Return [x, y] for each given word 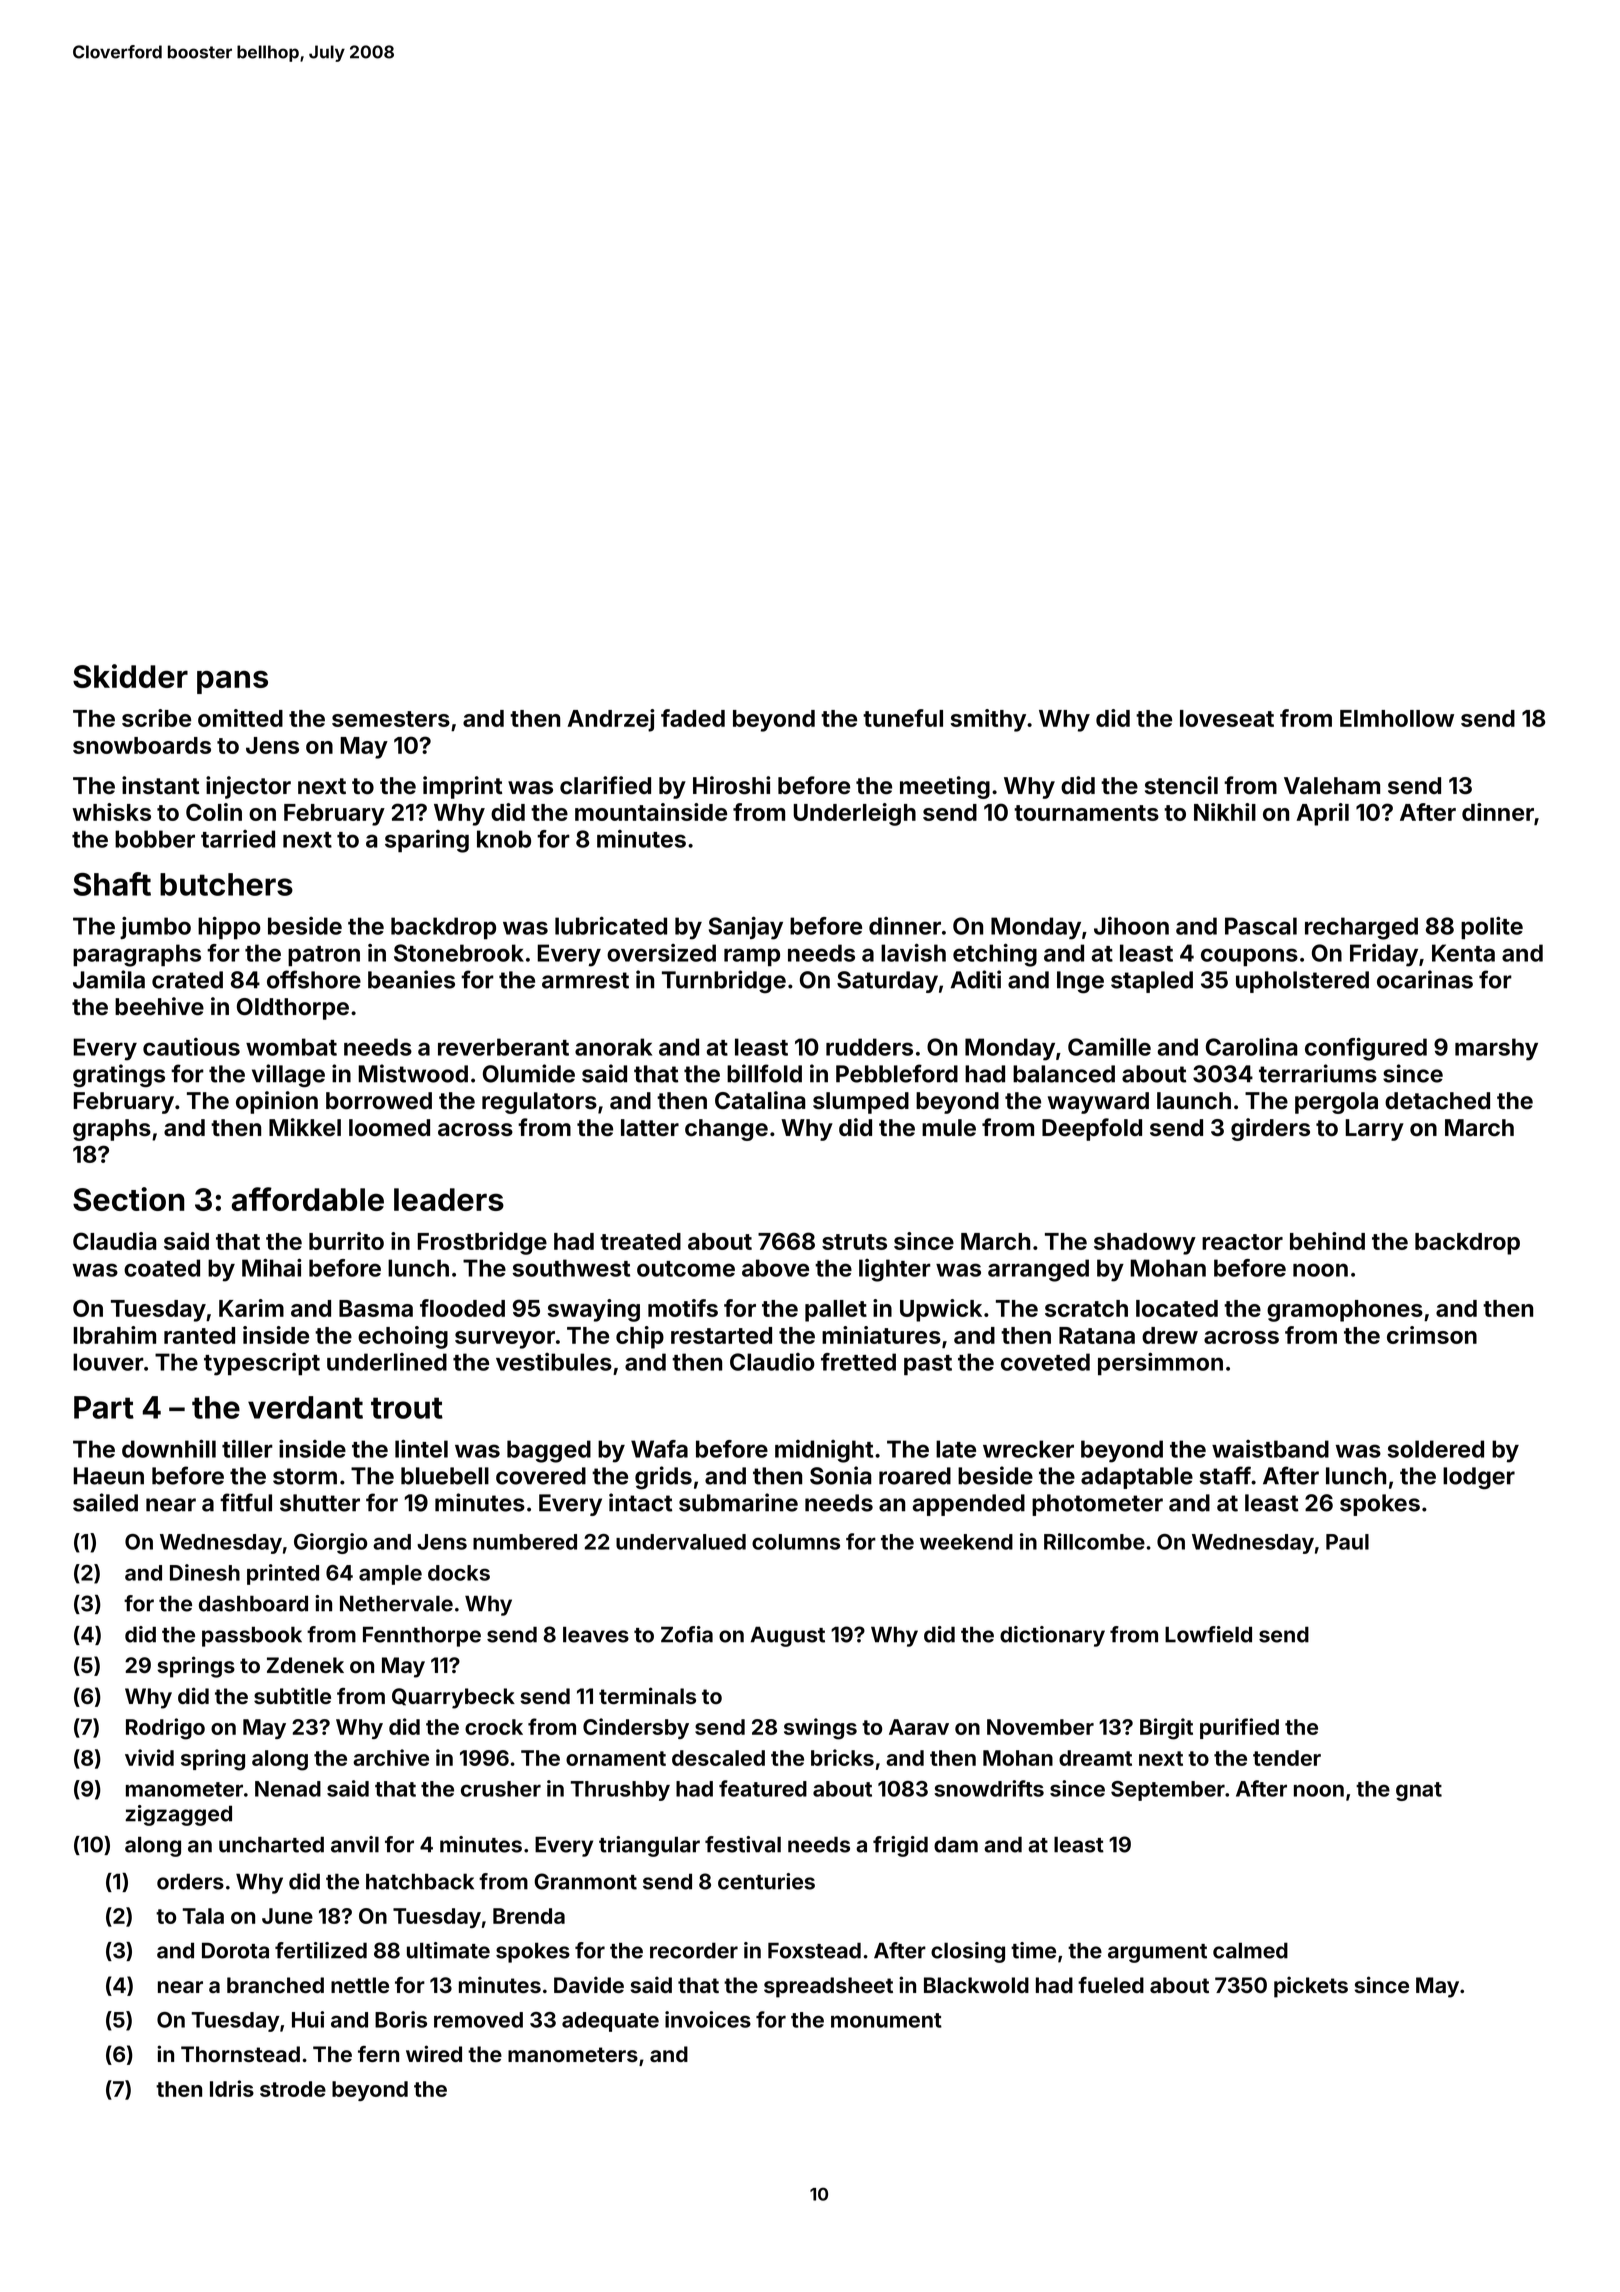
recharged [1361, 928]
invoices [708, 2019]
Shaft [112, 884]
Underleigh [855, 814]
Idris [232, 2088]
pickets [1311, 1987]
